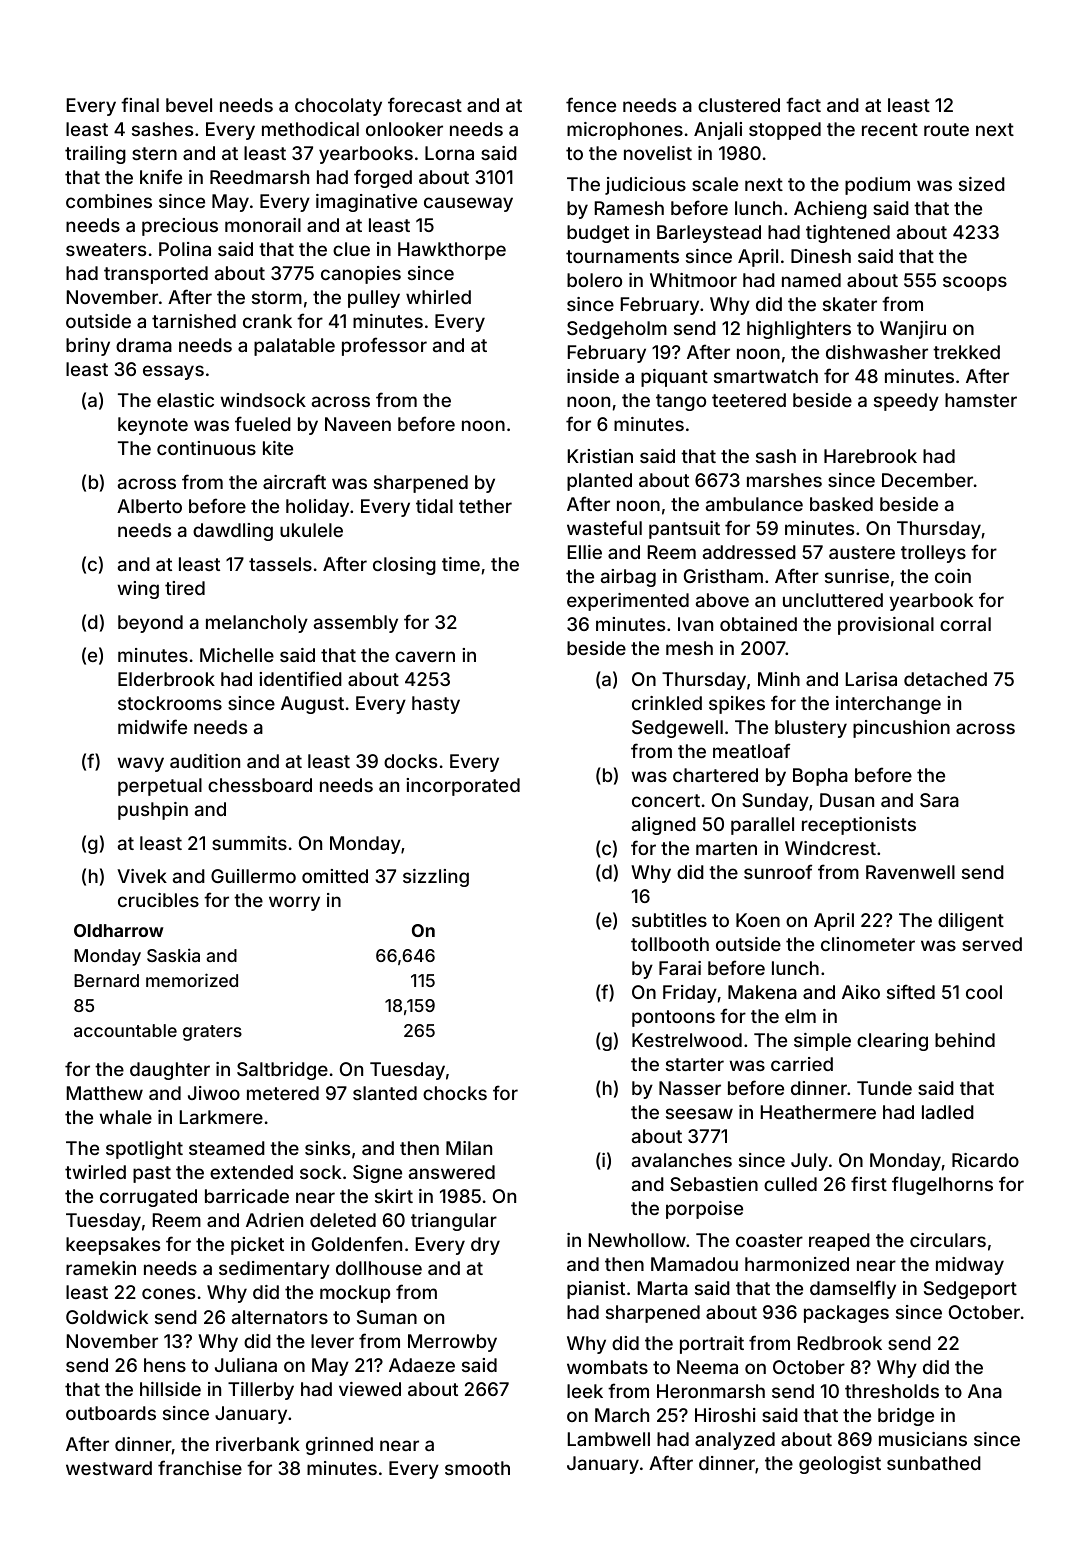  Describe the element at coordinates (436, 705) in the screenshot. I see `hasty` at that location.
